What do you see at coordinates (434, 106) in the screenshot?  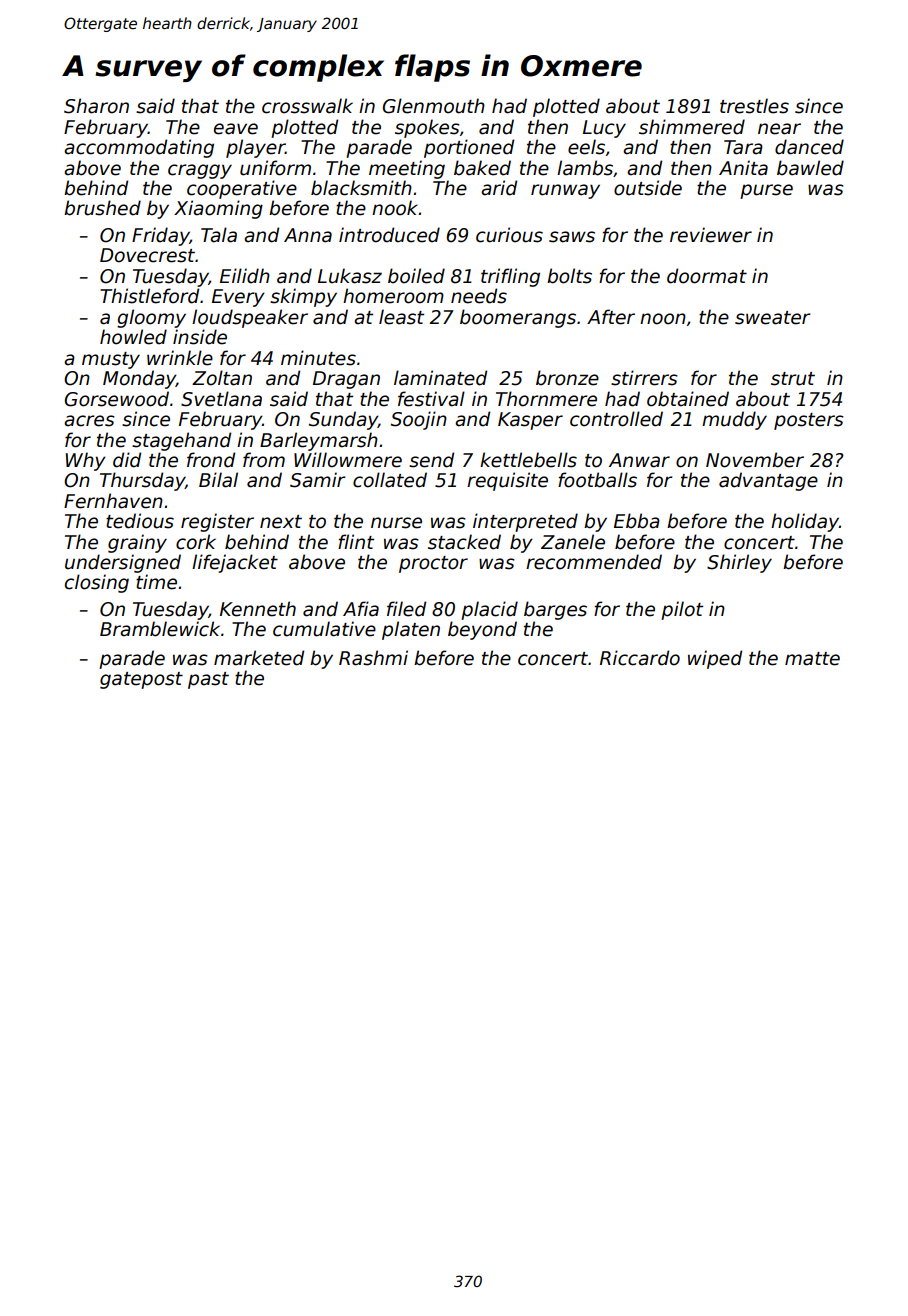 I see `Glenmouth` at bounding box center [434, 106].
